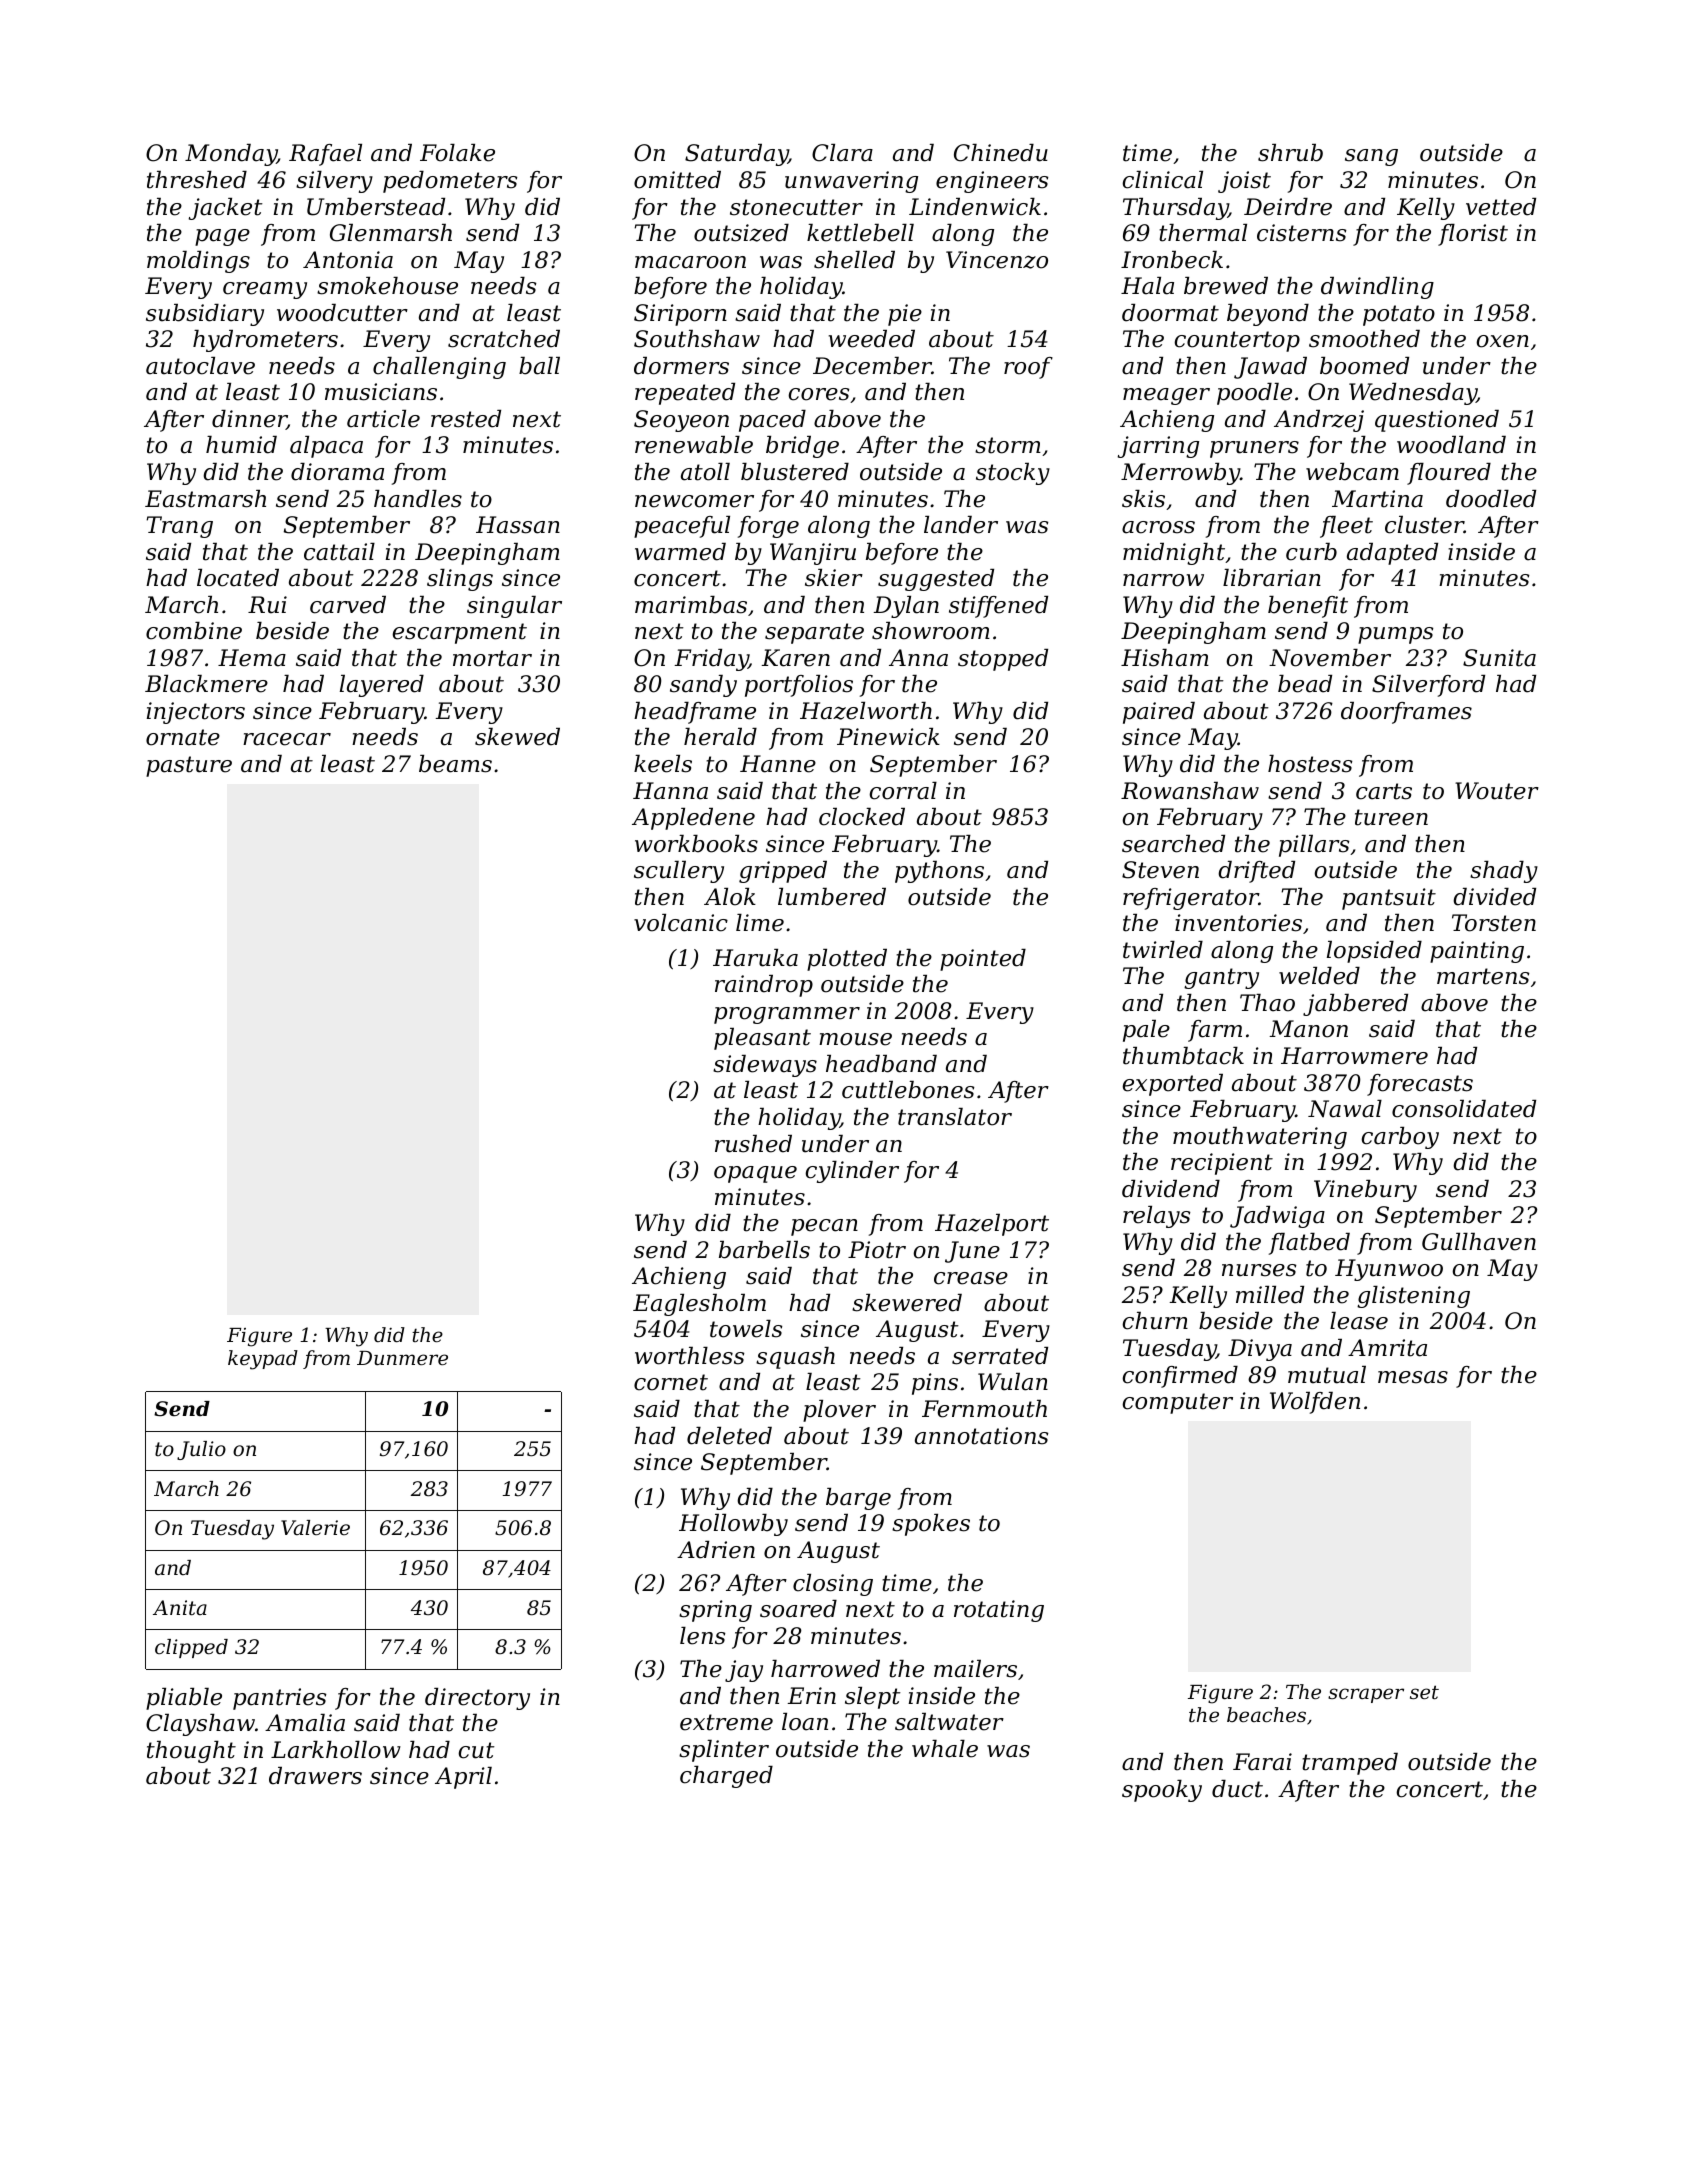 The height and width of the document is (2178, 1683). What do you see at coordinates (726, 1722) in the document?
I see `extreme` at bounding box center [726, 1722].
